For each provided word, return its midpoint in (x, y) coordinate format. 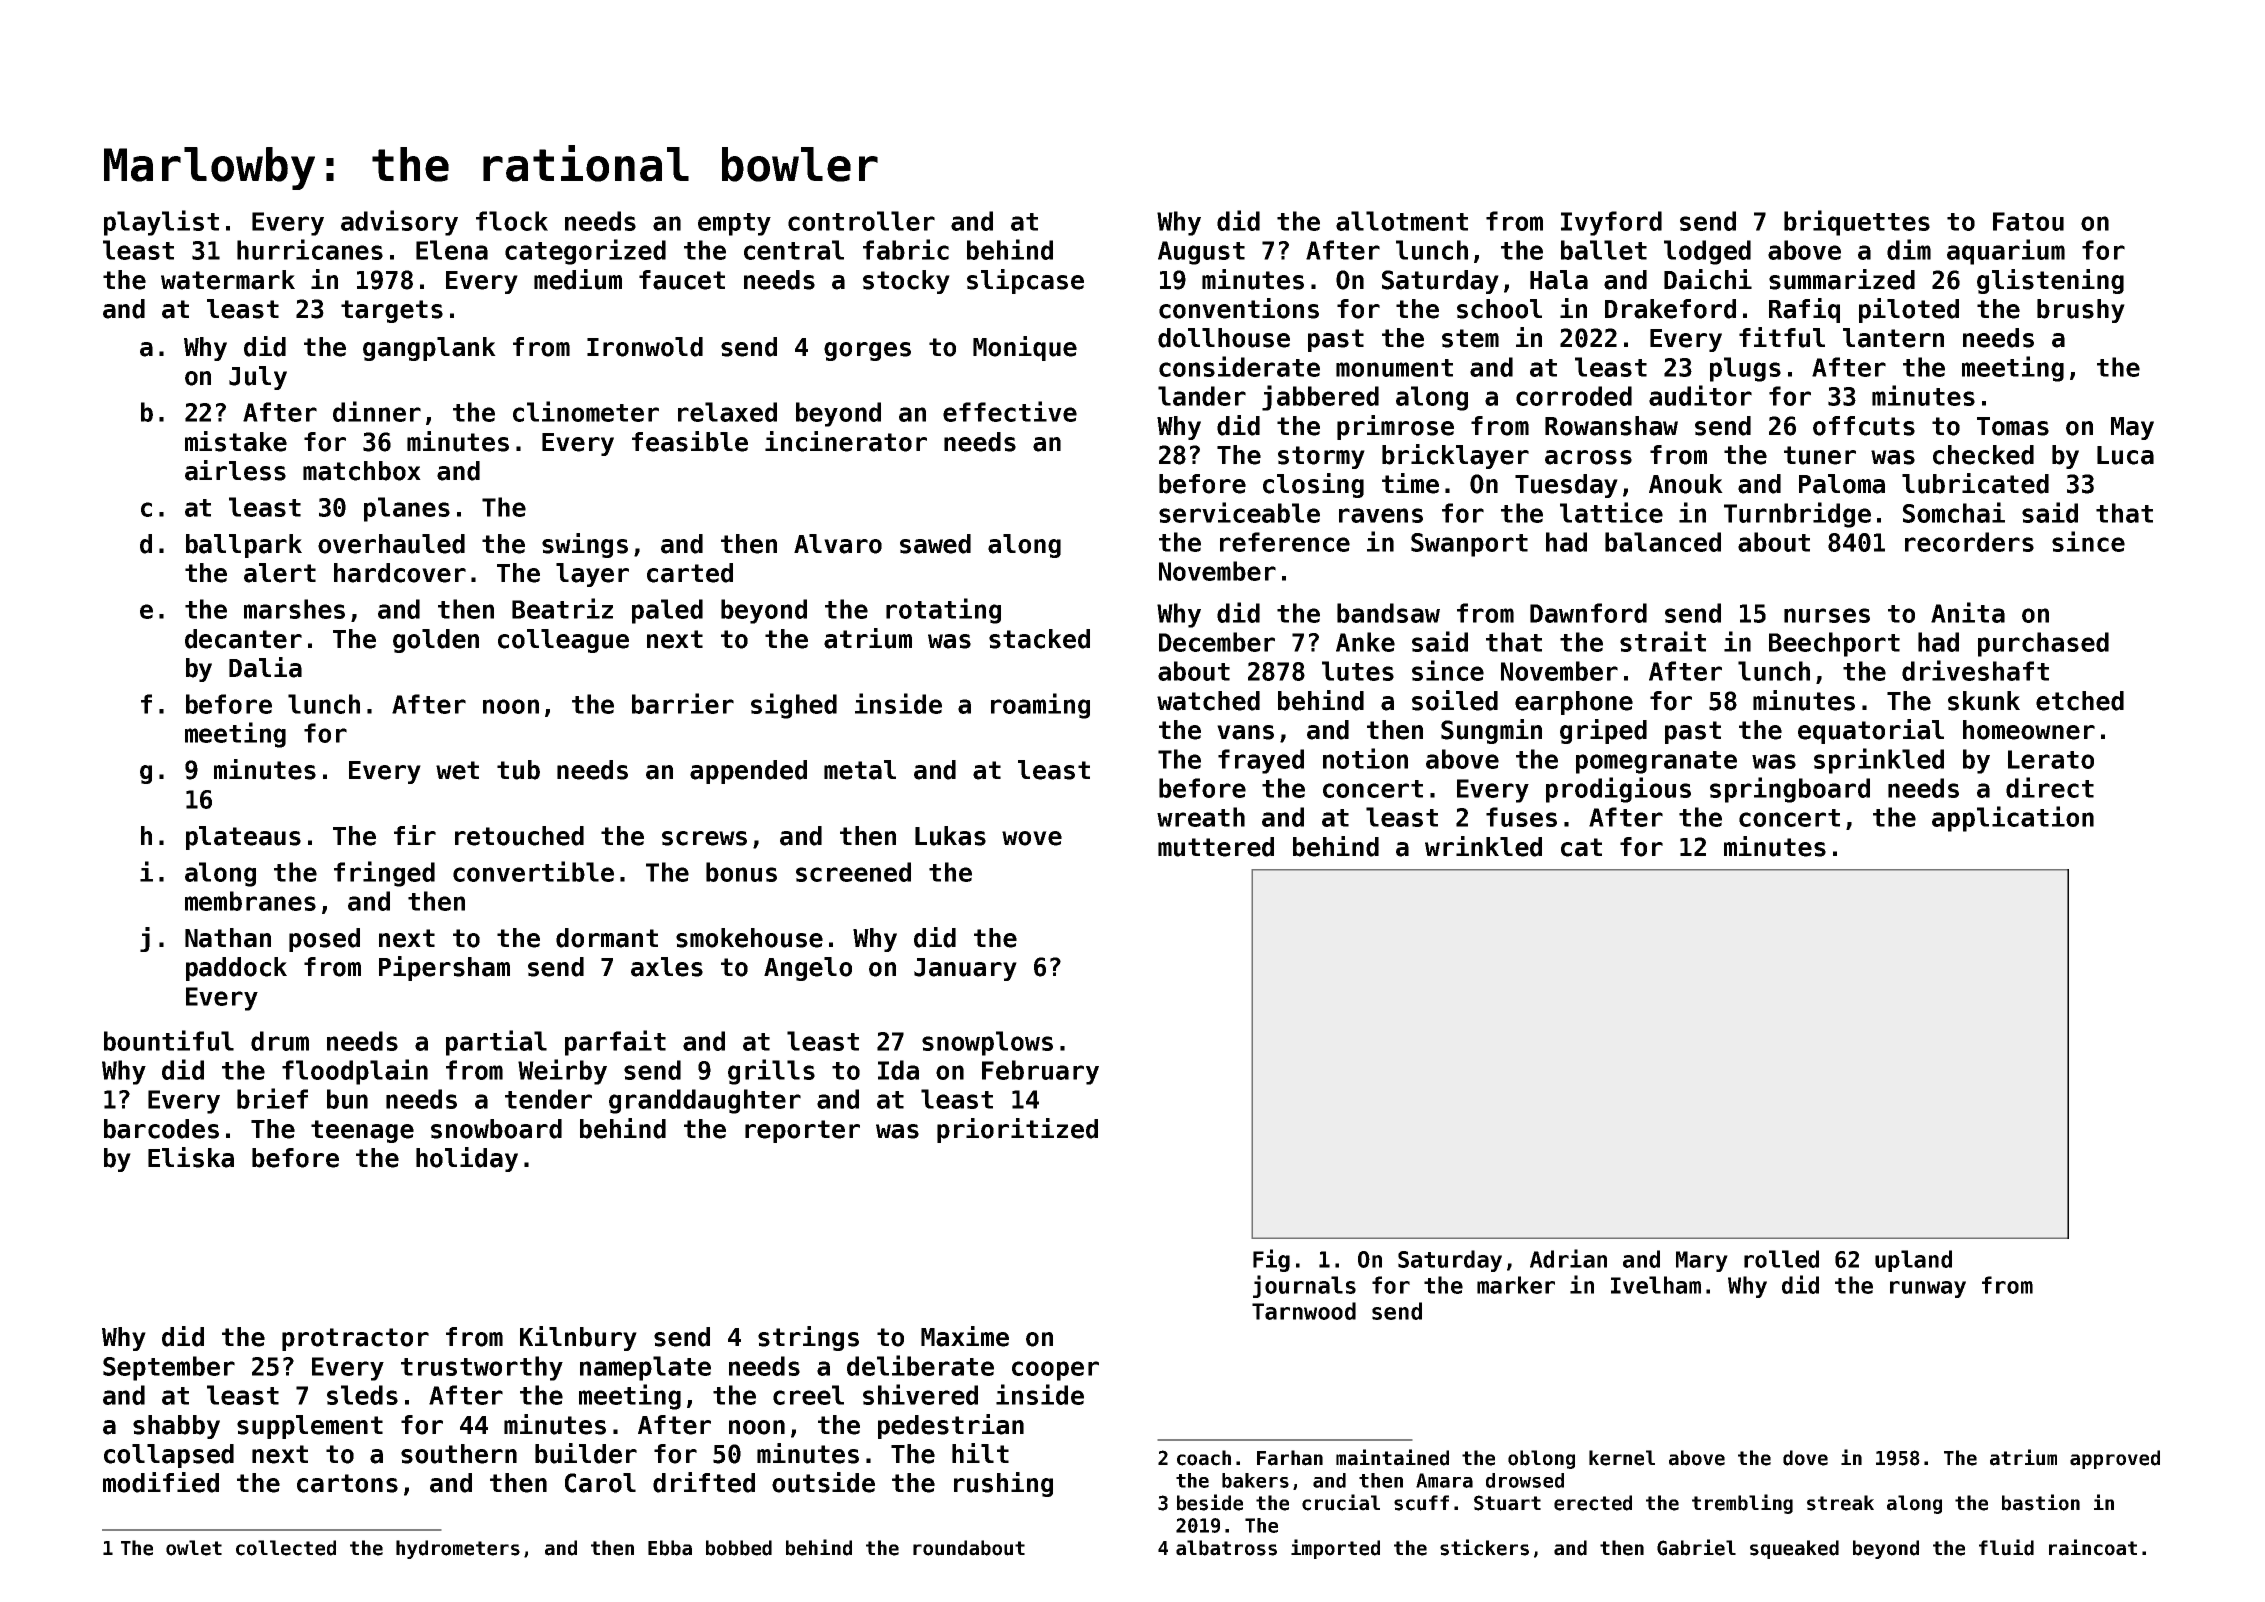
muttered (1216, 847)
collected (286, 1548)
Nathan (228, 938)
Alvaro (838, 544)
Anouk (1686, 484)
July (258, 378)
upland (1913, 1261)
